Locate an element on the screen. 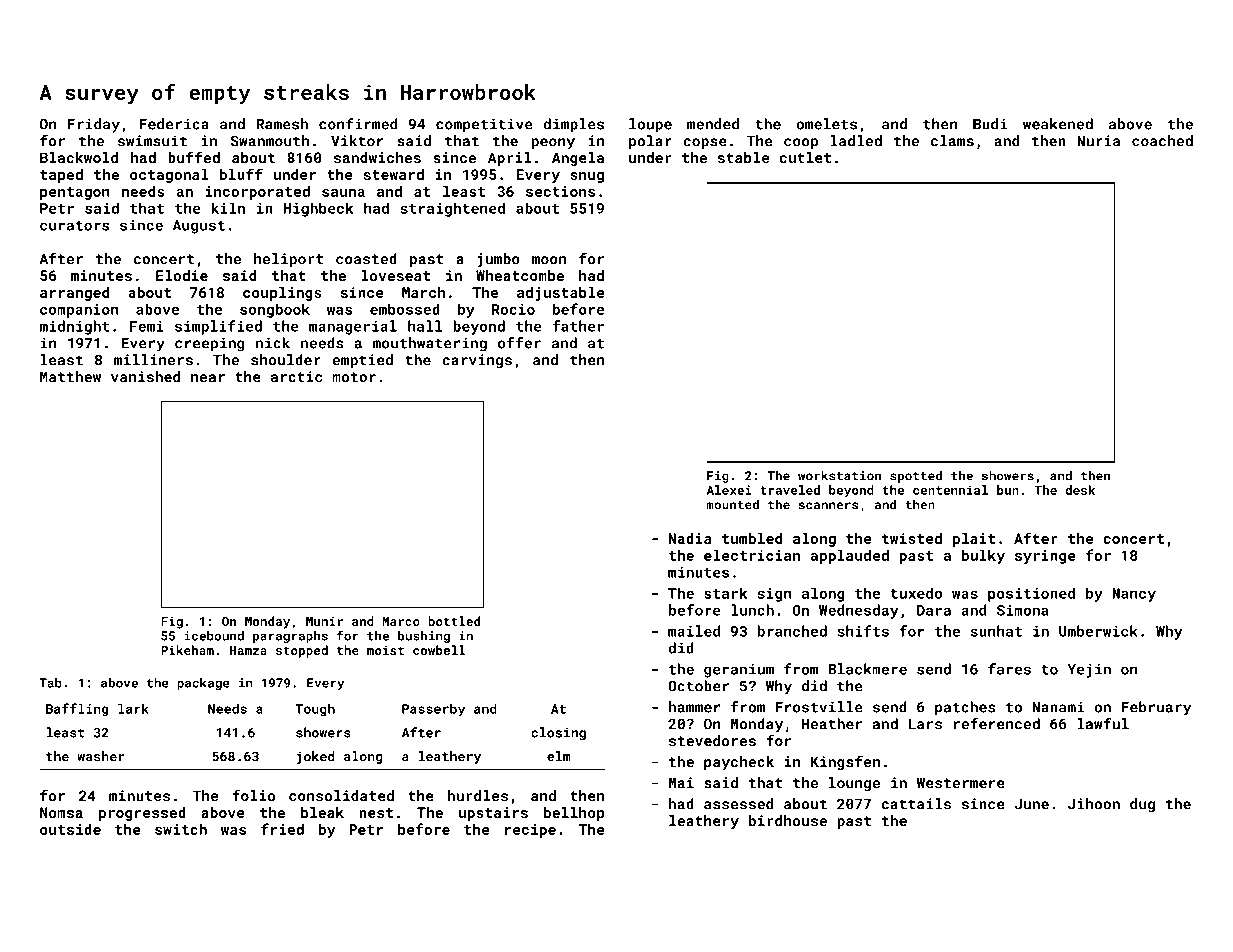 The image size is (1233, 952). outside is located at coordinates (70, 829).
